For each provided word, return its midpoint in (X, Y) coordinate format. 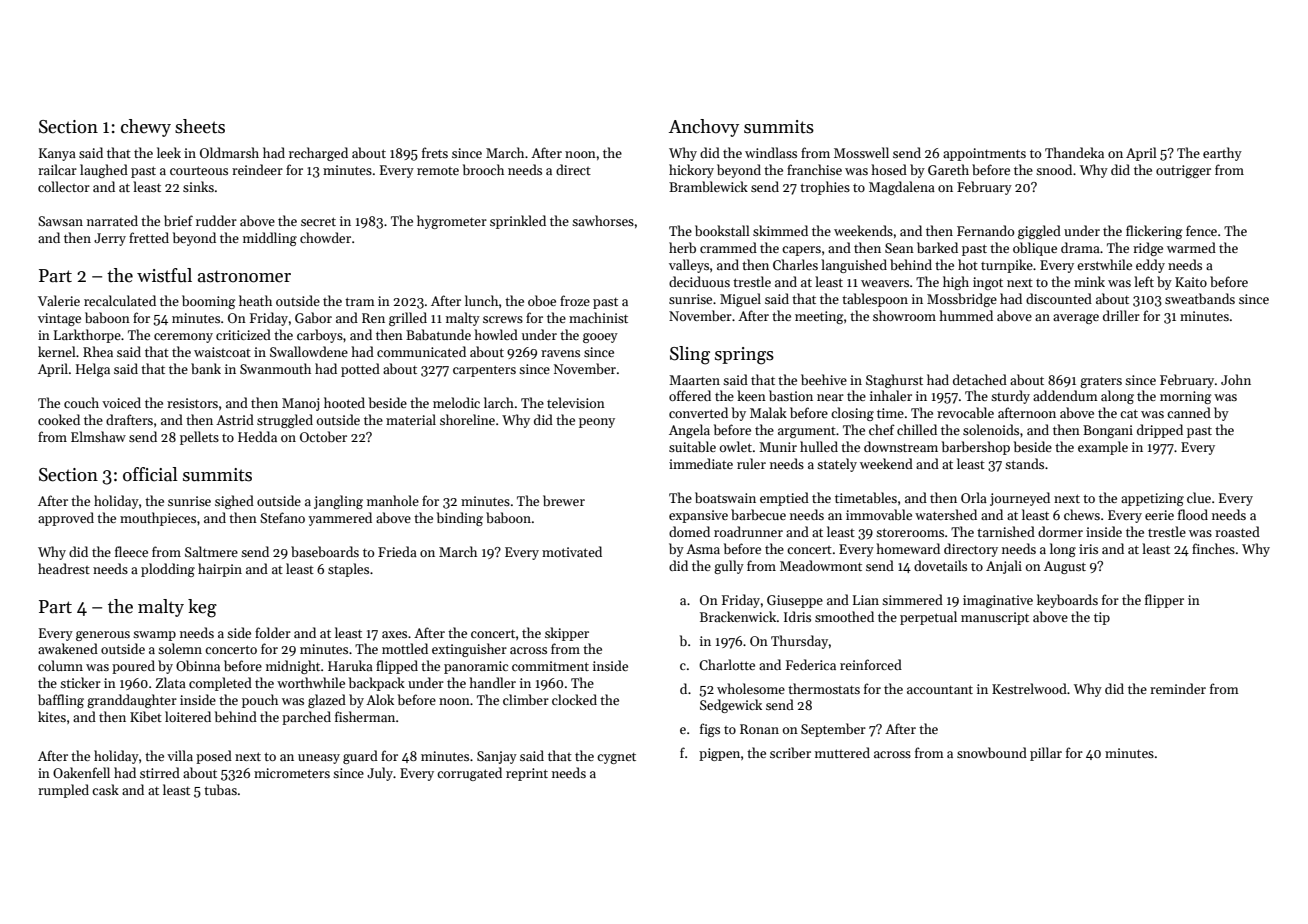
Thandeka (1074, 152)
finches (1213, 548)
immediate (701, 463)
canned (1189, 412)
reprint (527, 774)
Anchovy (704, 128)
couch (81, 402)
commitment (550, 666)
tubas (220, 789)
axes (394, 634)
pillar (1046, 754)
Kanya (57, 154)
